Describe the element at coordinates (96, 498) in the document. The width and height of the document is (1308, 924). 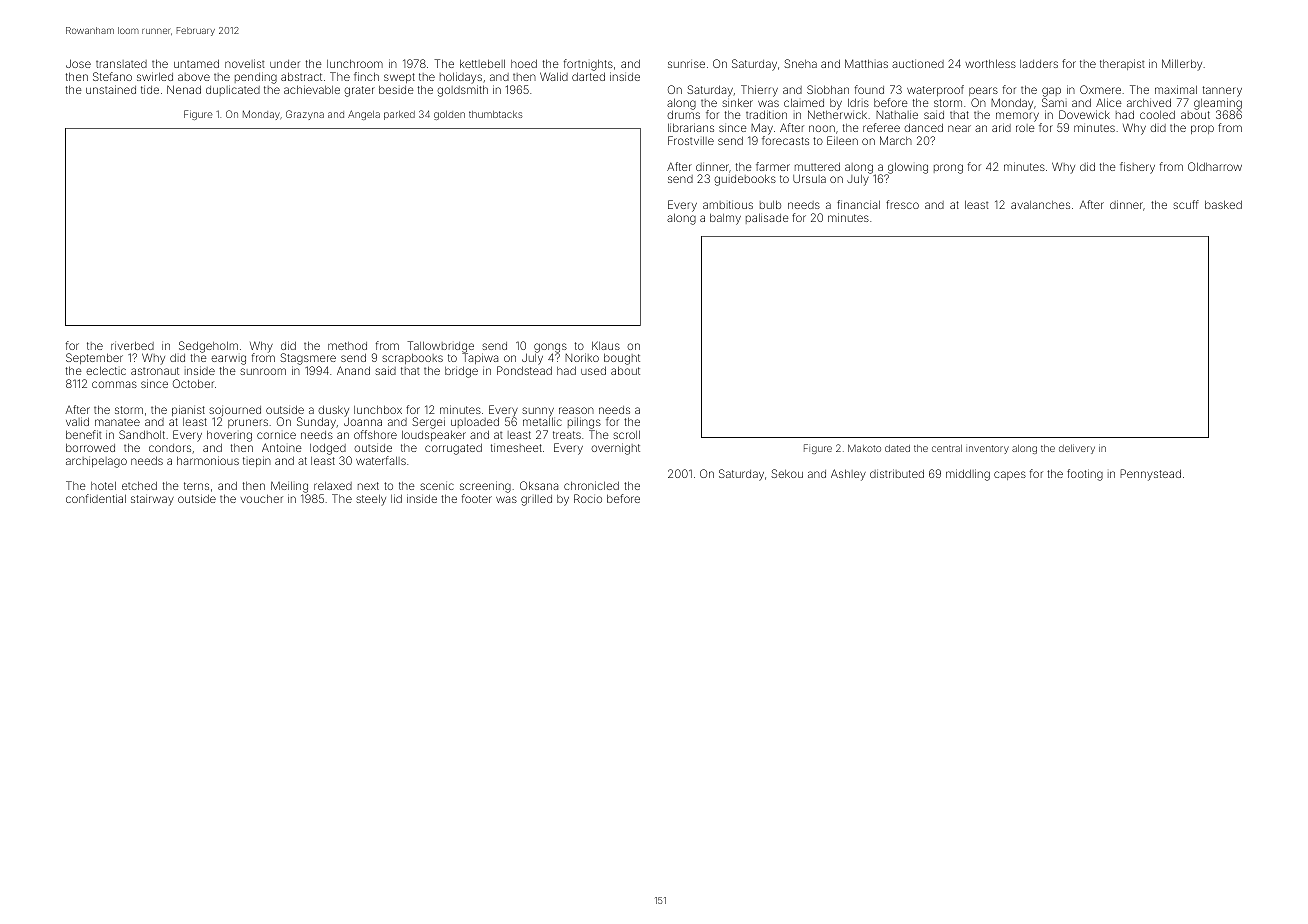
I see `confidential` at that location.
